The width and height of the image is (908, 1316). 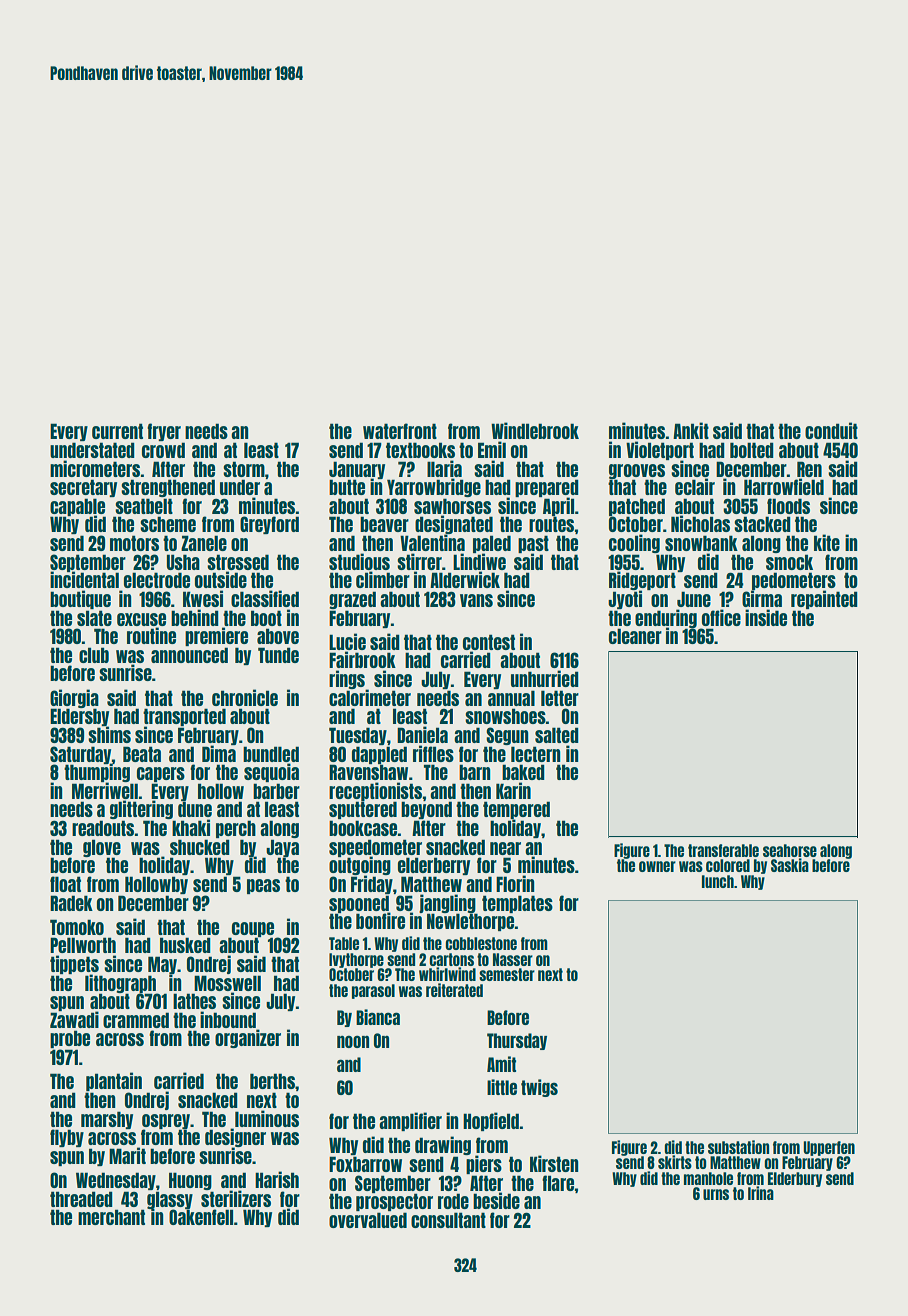 I want to click on twigs, so click(x=539, y=1088).
